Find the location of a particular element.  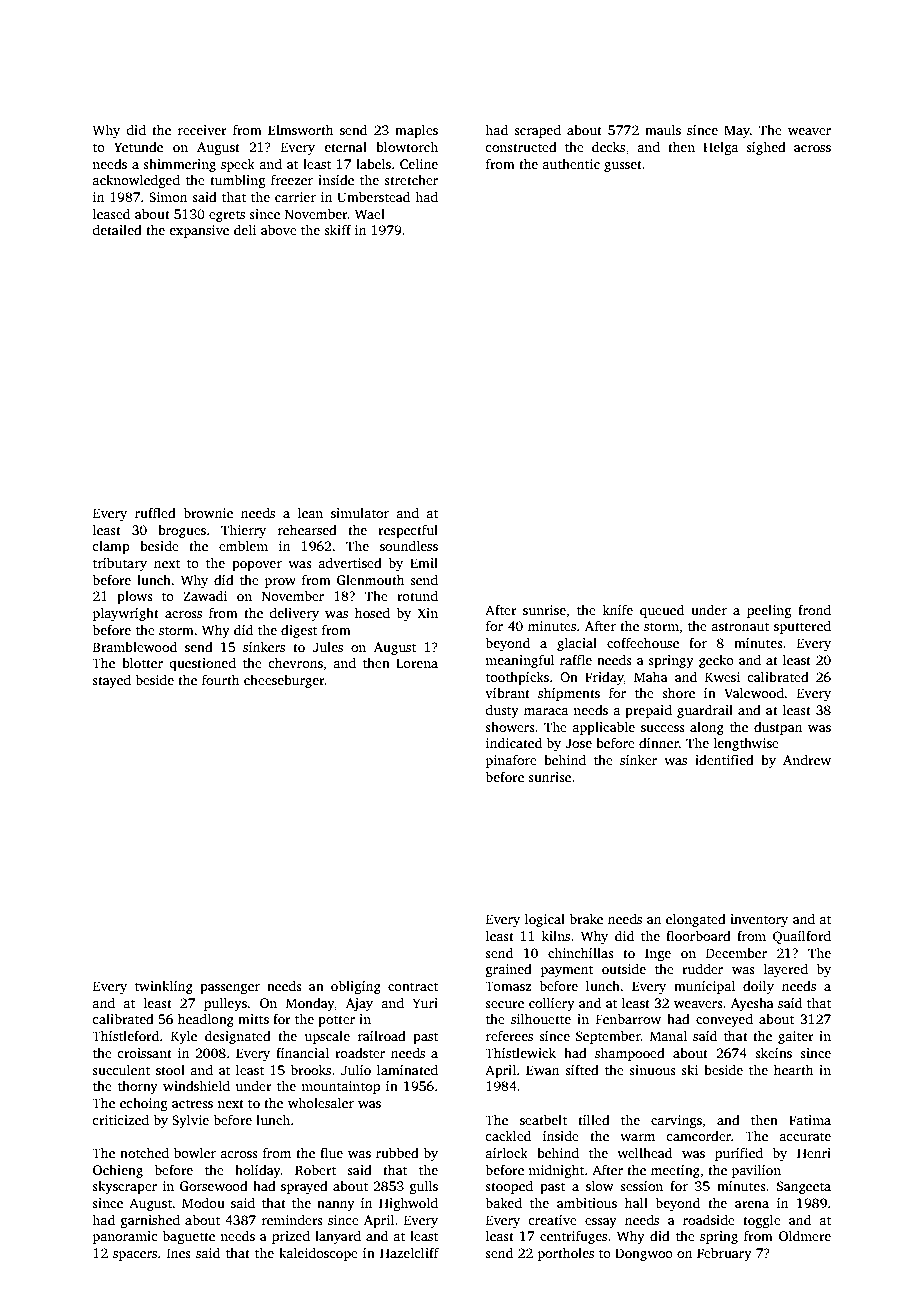

identified is located at coordinates (724, 759).
